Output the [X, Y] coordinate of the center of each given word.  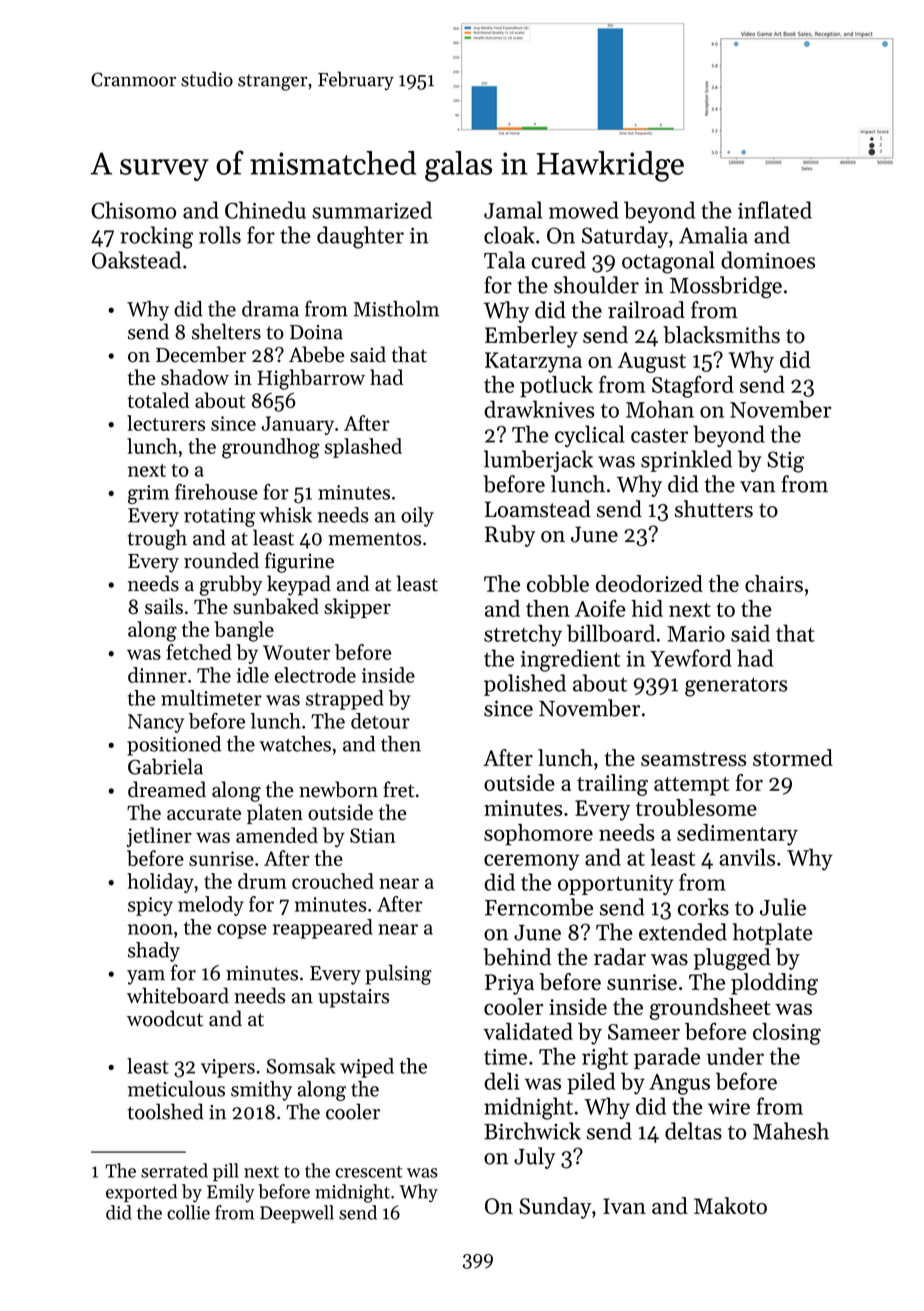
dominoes [768, 260]
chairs [774, 583]
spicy [150, 906]
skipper [357, 608]
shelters [226, 331]
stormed [793, 757]
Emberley [531, 337]
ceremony [531, 862]
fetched [199, 652]
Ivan [624, 1206]
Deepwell [297, 1214]
